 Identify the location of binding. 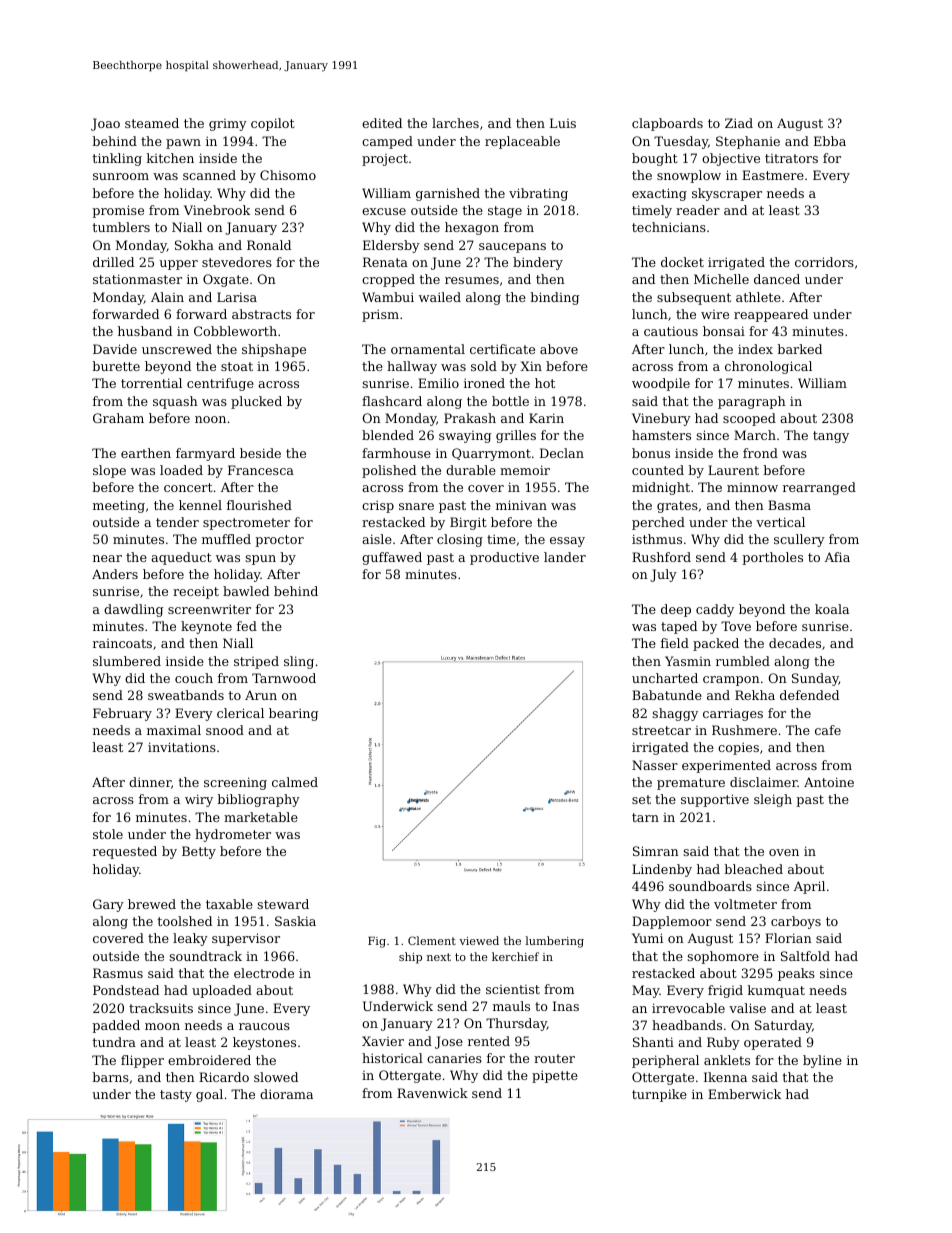
(555, 298).
